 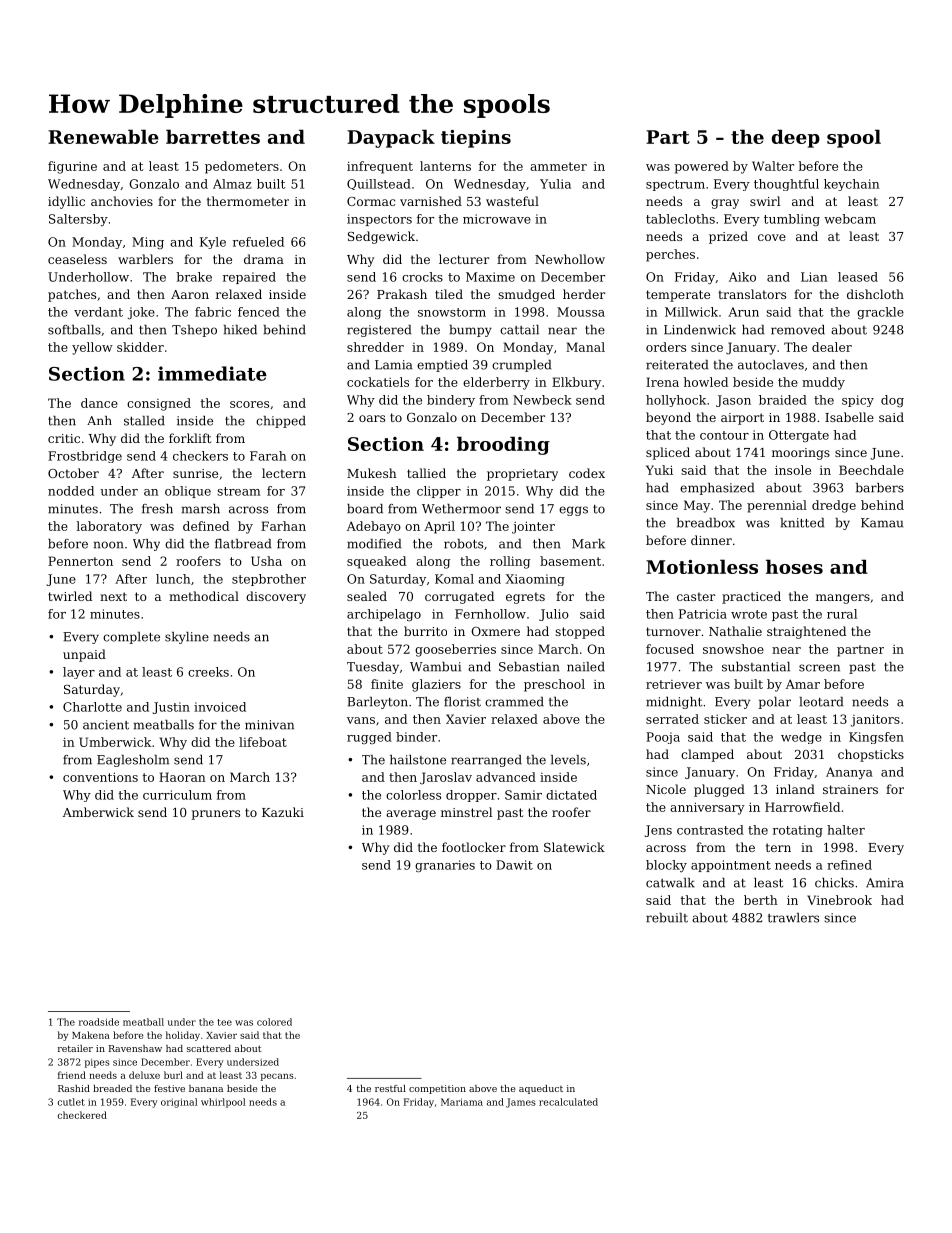 What do you see at coordinates (98, 812) in the screenshot?
I see `Amberwick` at bounding box center [98, 812].
